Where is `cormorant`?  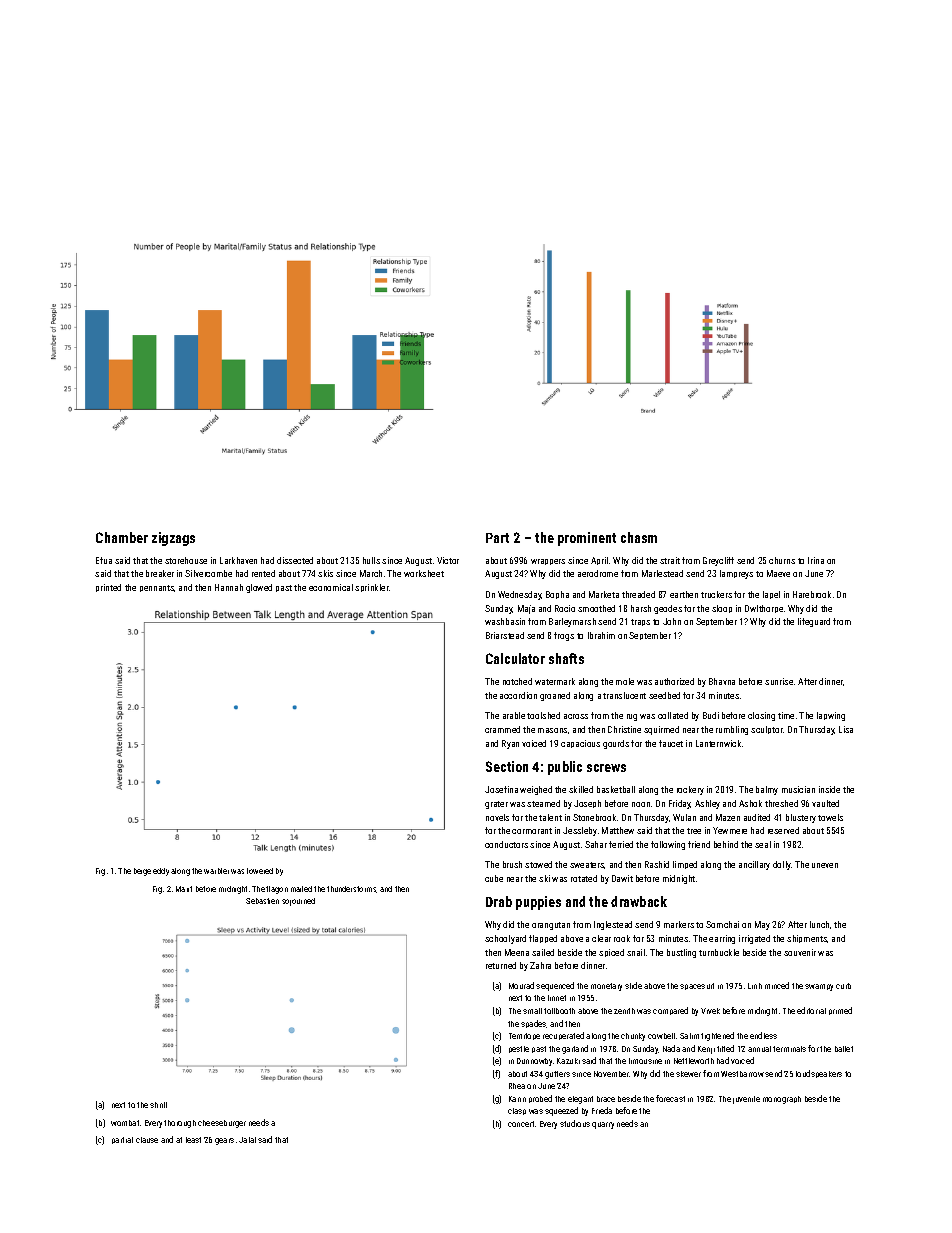
cormorant is located at coordinates (532, 831).
